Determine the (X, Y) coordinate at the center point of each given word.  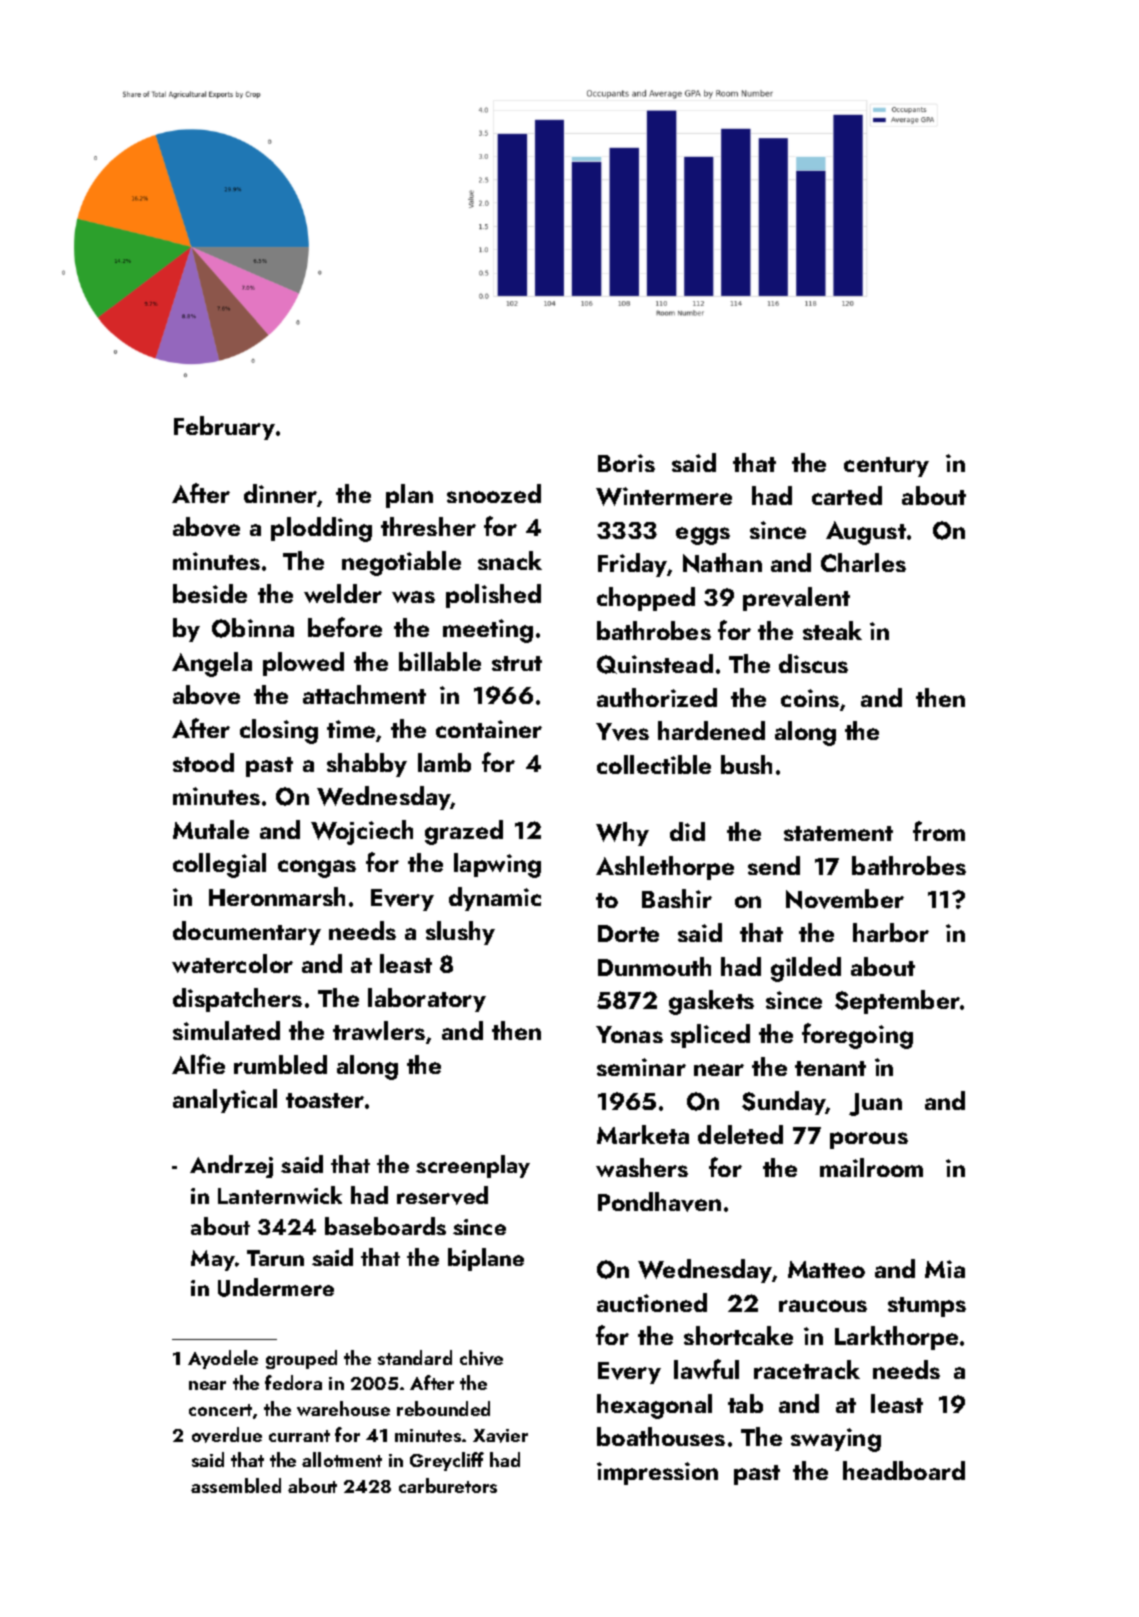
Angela (212, 664)
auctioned (652, 1302)
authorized (657, 697)
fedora (293, 1382)
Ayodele (223, 1359)
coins (810, 698)
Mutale (211, 829)
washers (642, 1167)
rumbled (280, 1064)
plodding (321, 529)
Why (622, 834)
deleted (740, 1134)
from (939, 831)
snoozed (494, 493)
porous (869, 1140)
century (886, 467)
